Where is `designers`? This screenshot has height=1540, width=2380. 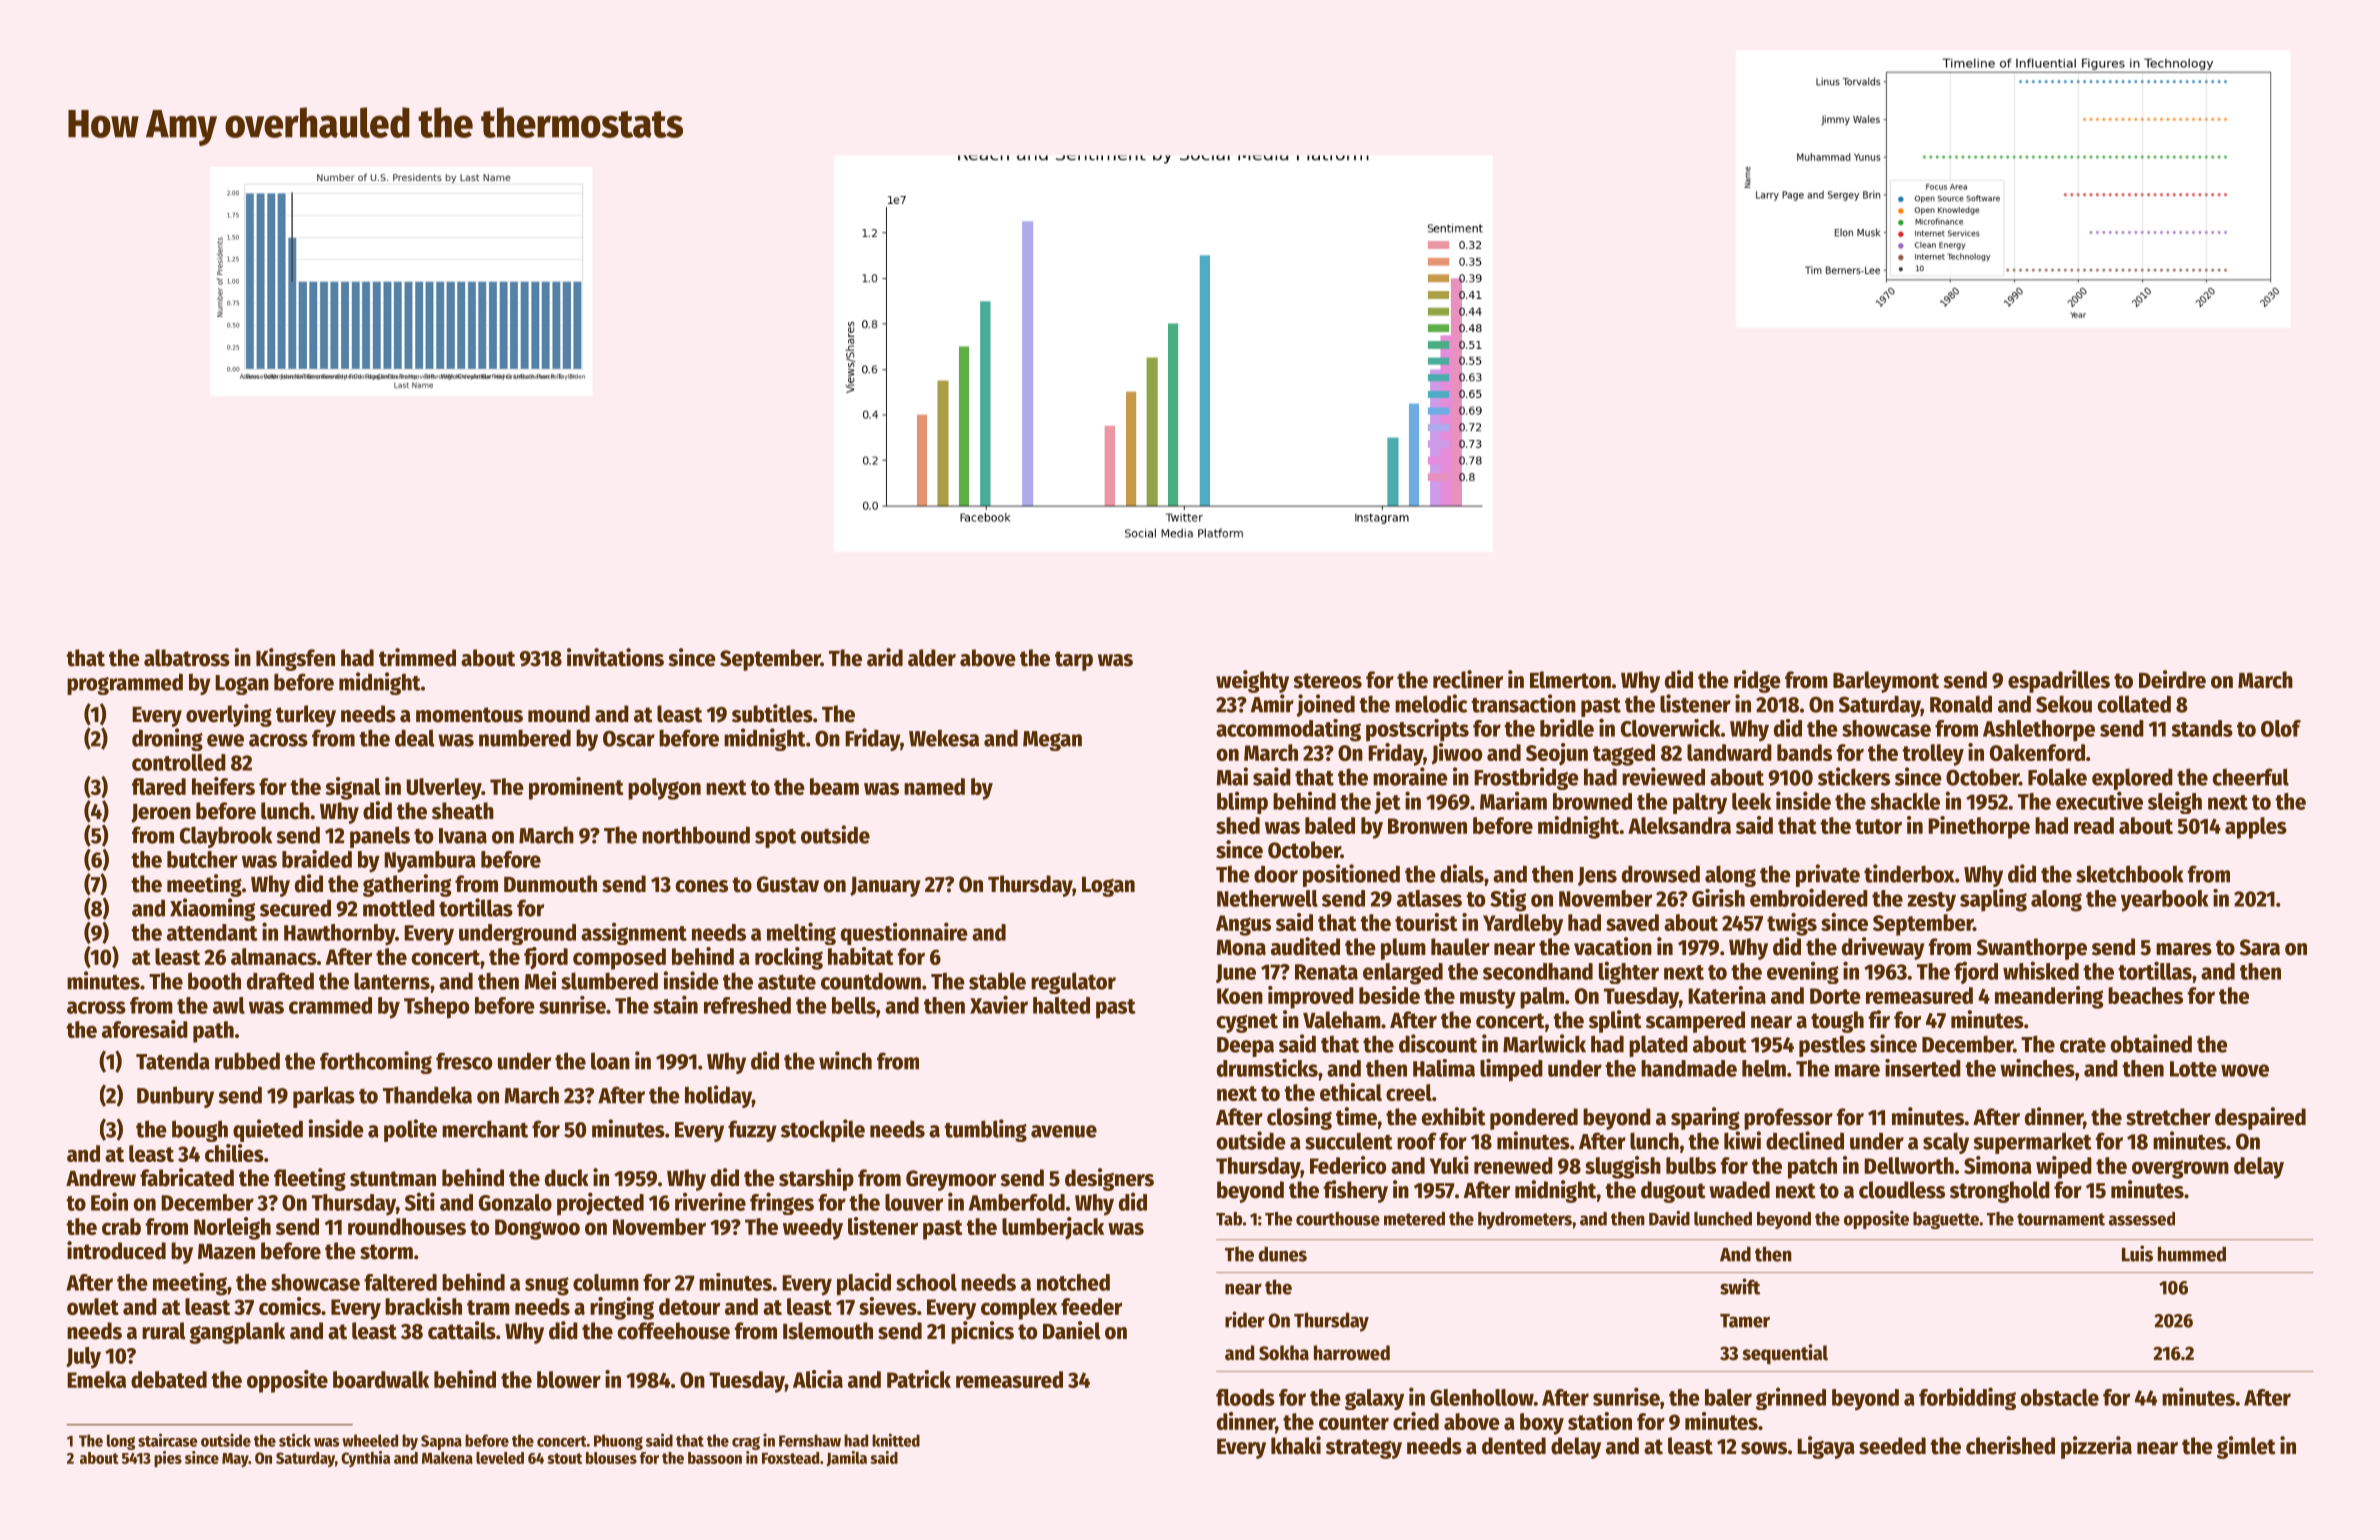 designers is located at coordinates (1109, 1179).
